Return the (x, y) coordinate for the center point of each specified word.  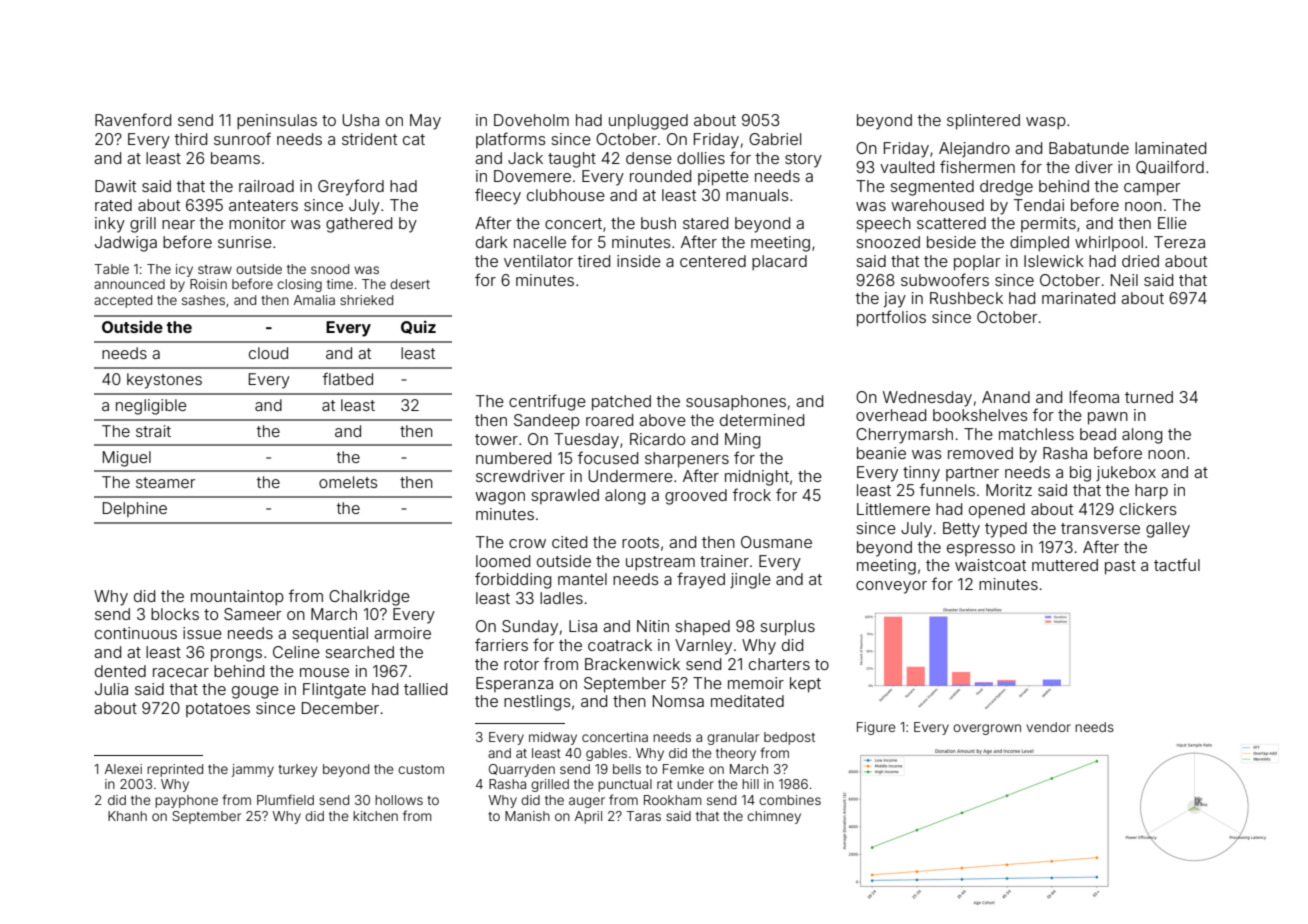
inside (639, 261)
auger (587, 802)
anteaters (263, 205)
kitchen (375, 816)
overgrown (987, 729)
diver (1094, 167)
